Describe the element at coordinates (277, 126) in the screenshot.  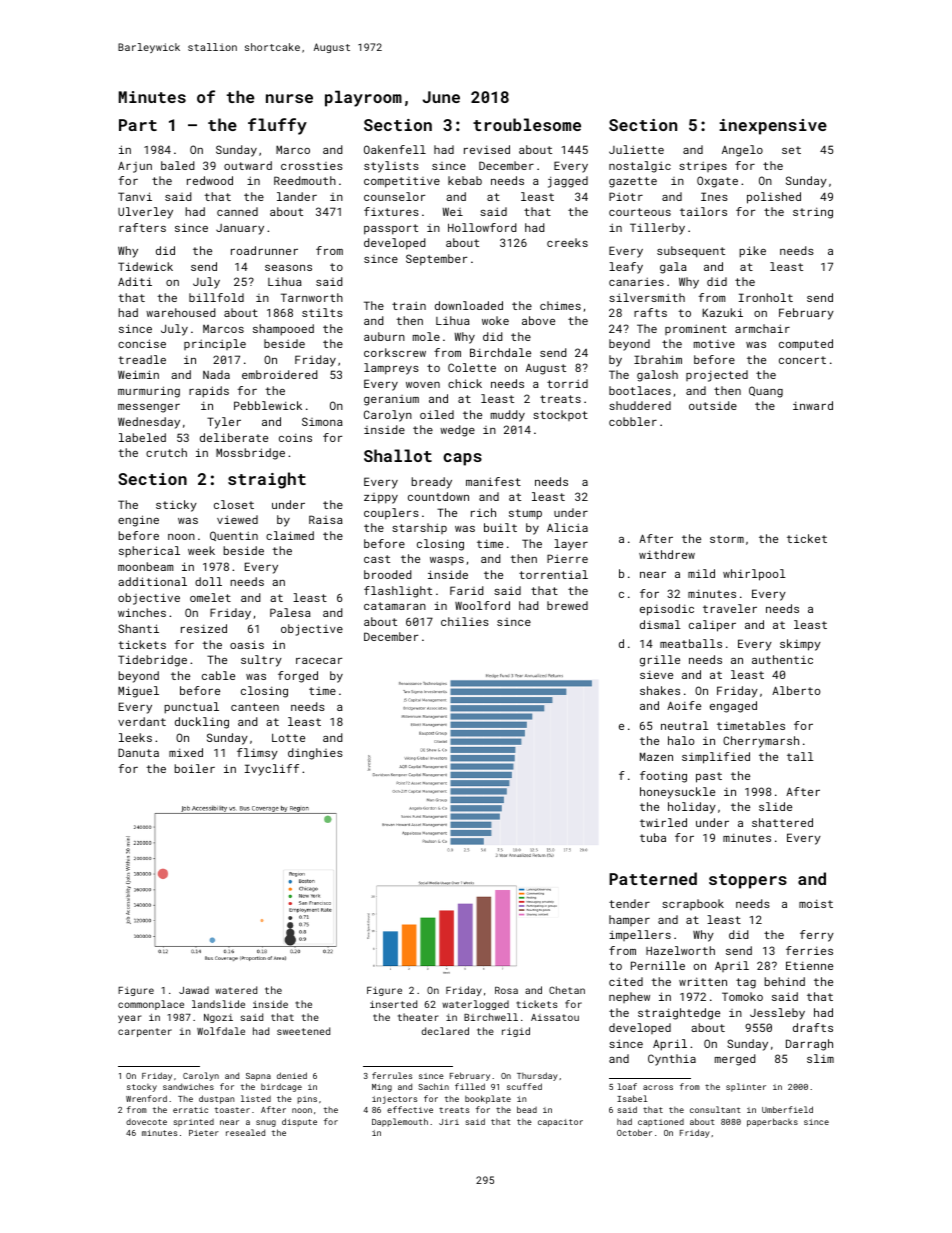
I see `fluffy` at that location.
